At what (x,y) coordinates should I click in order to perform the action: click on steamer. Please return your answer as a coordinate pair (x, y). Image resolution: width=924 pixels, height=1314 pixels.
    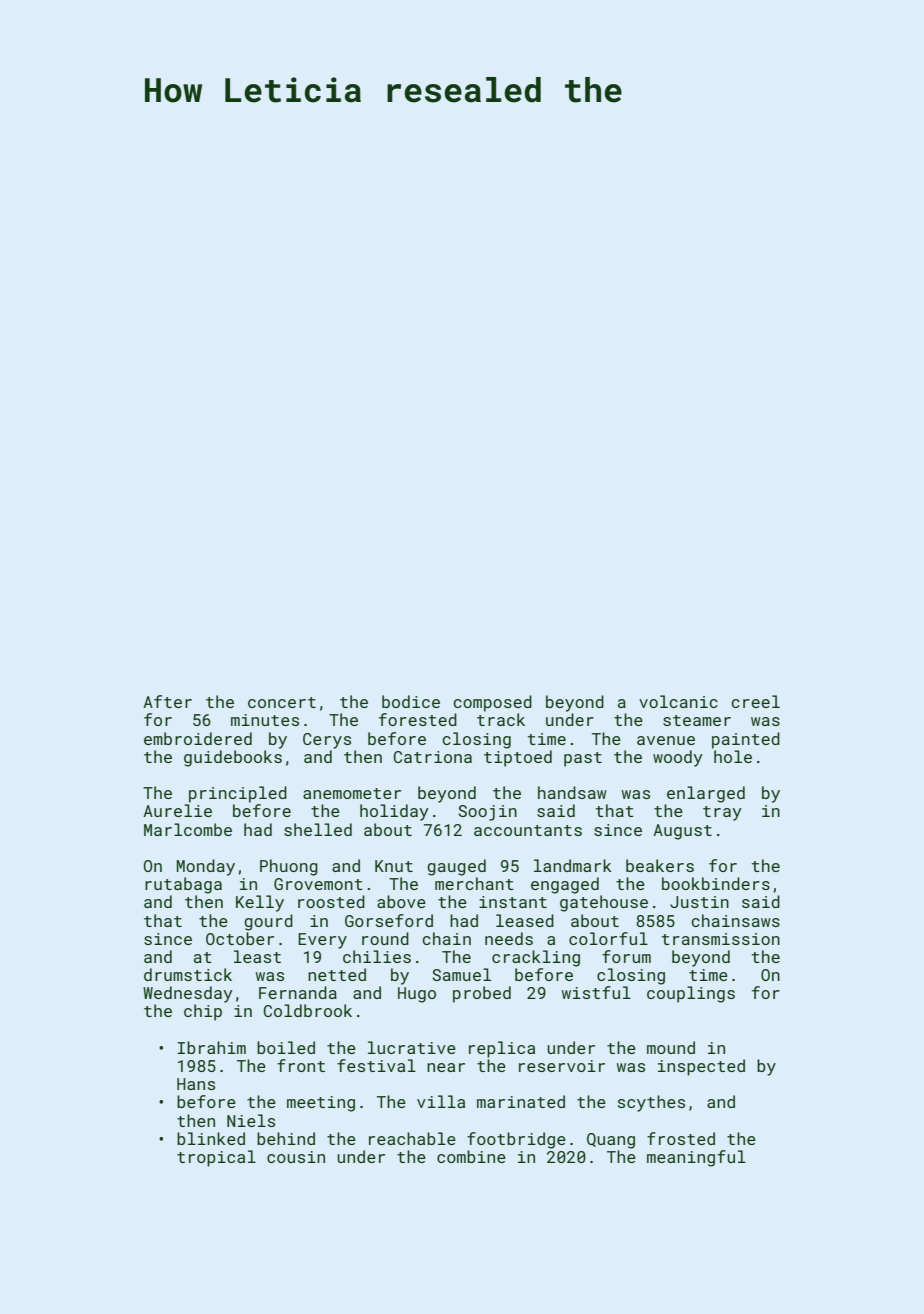
    Looking at the image, I should click on (697, 720).
